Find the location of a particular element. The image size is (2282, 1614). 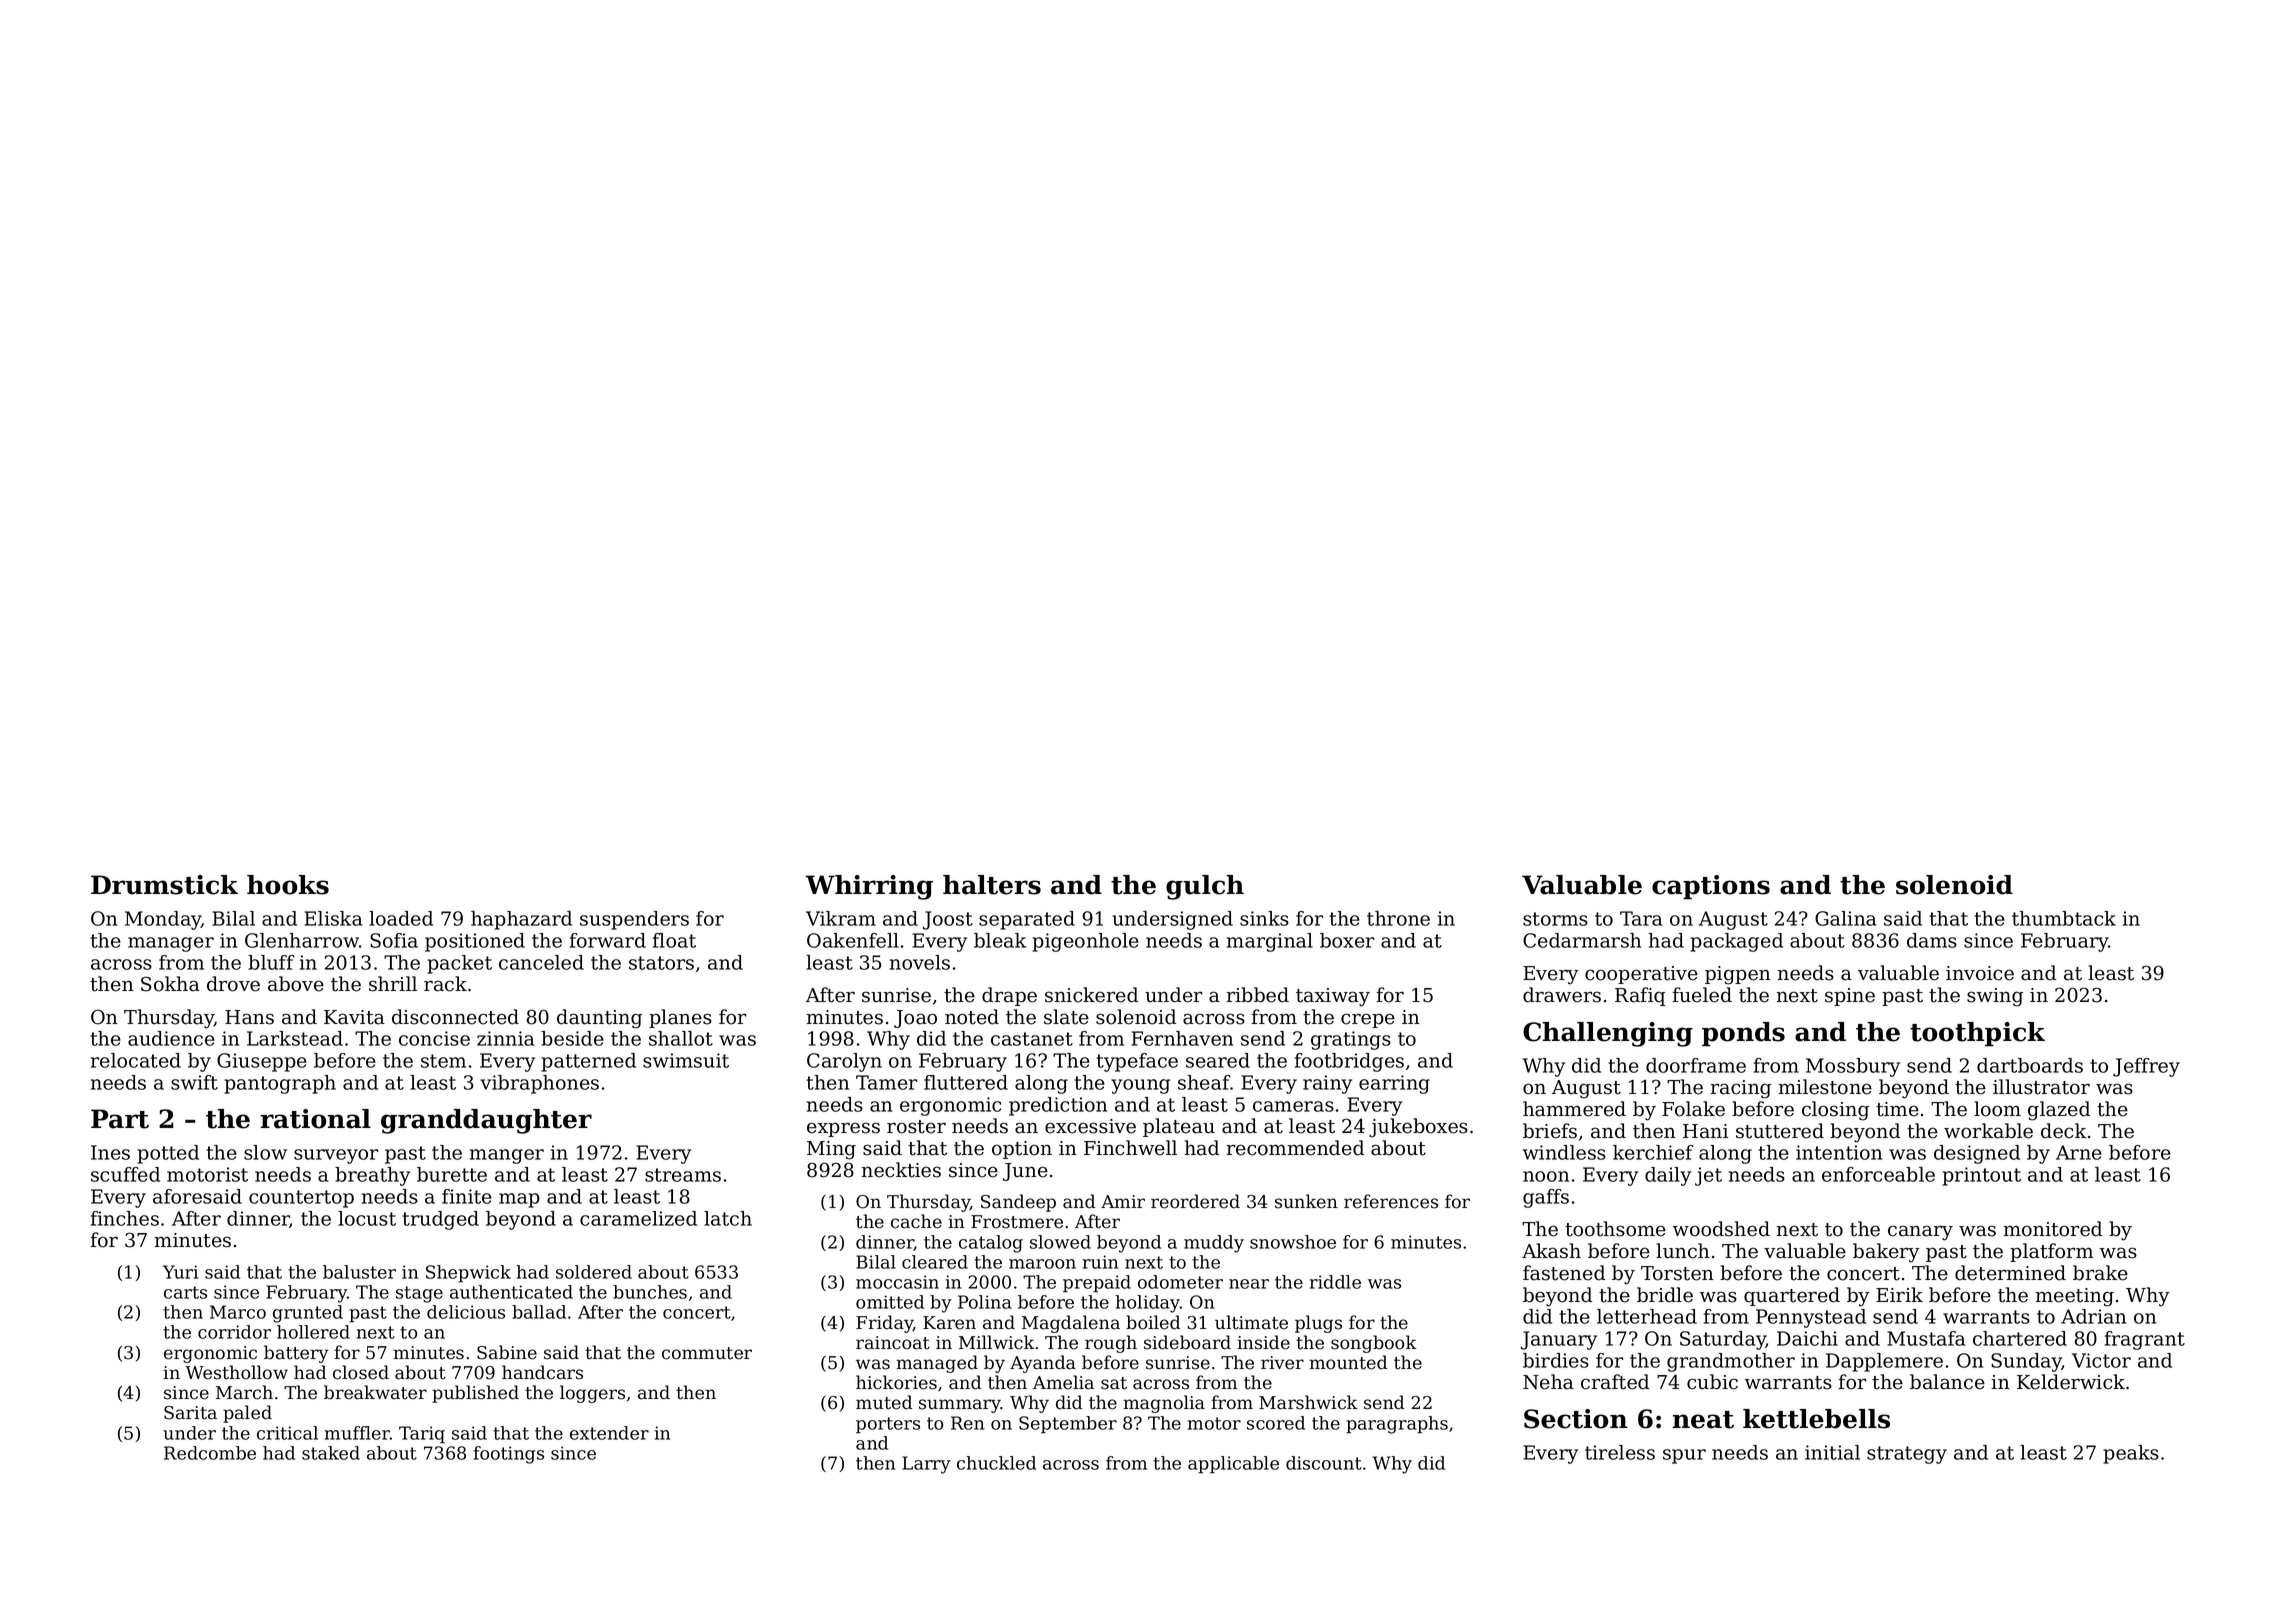

halters is located at coordinates (992, 885).
